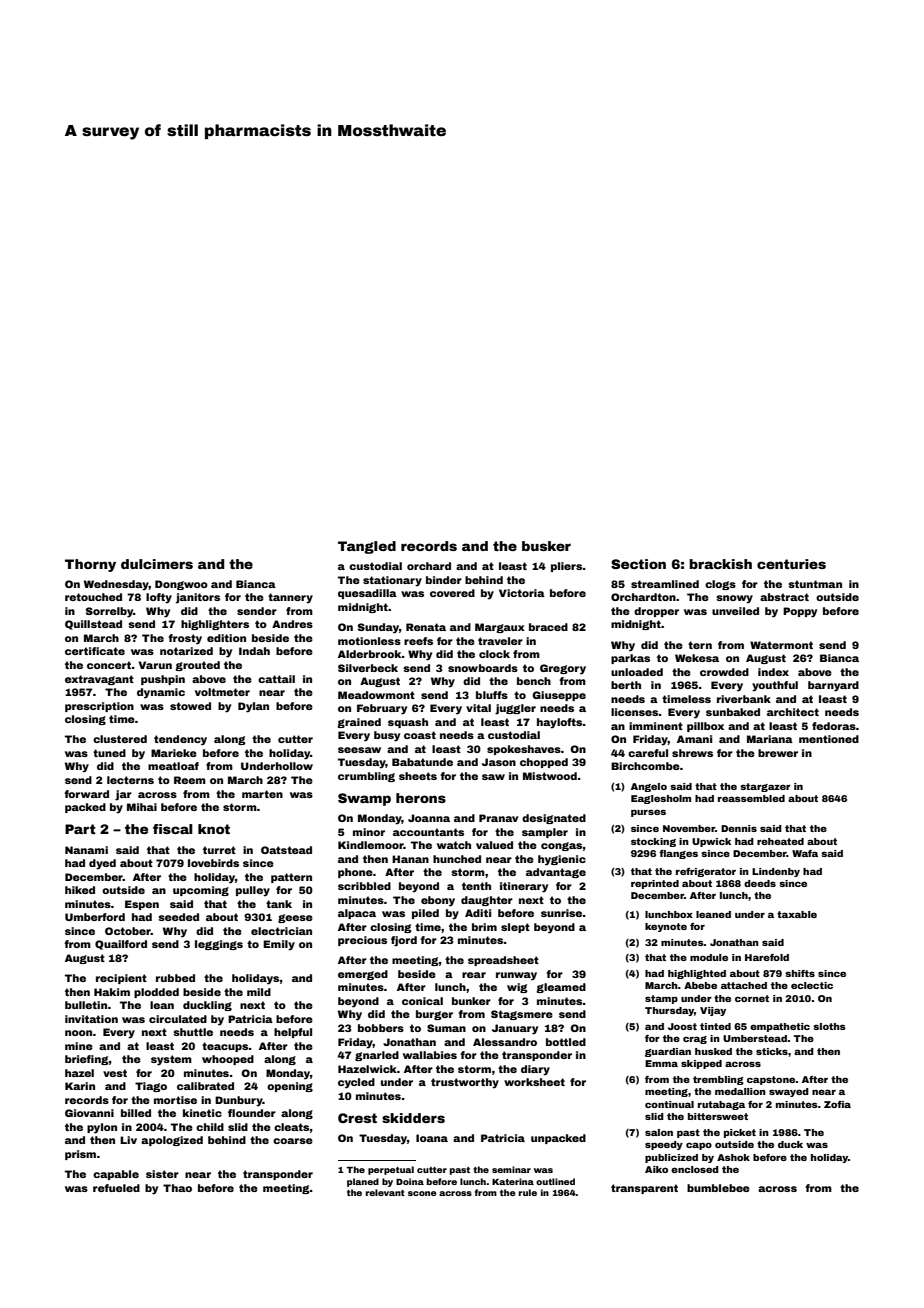 This screenshot has height=1308, width=924. Describe the element at coordinates (718, 1188) in the screenshot. I see `bumblebee` at that location.
